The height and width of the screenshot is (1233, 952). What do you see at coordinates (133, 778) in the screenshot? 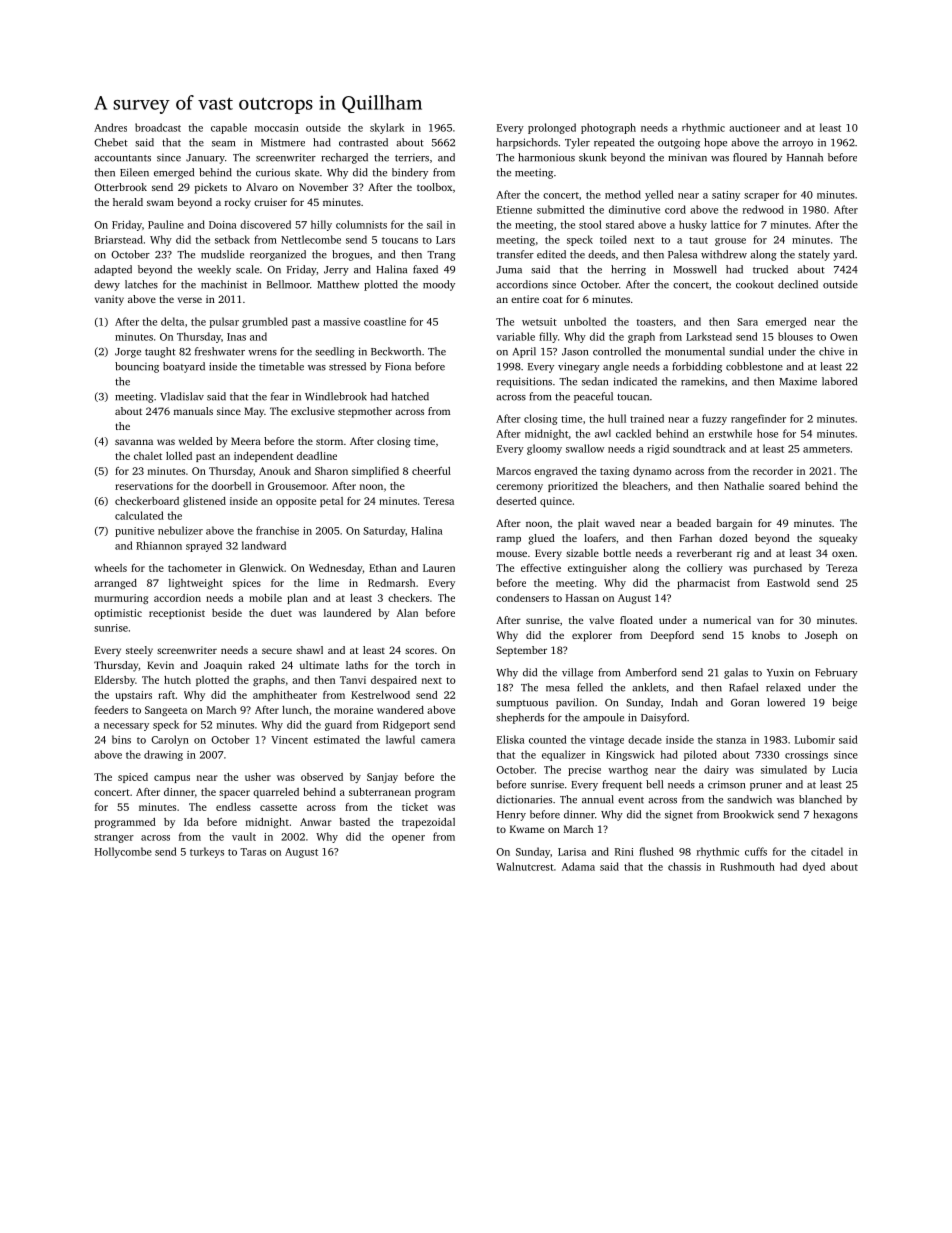
I see `spiced` at bounding box center [133, 778].
